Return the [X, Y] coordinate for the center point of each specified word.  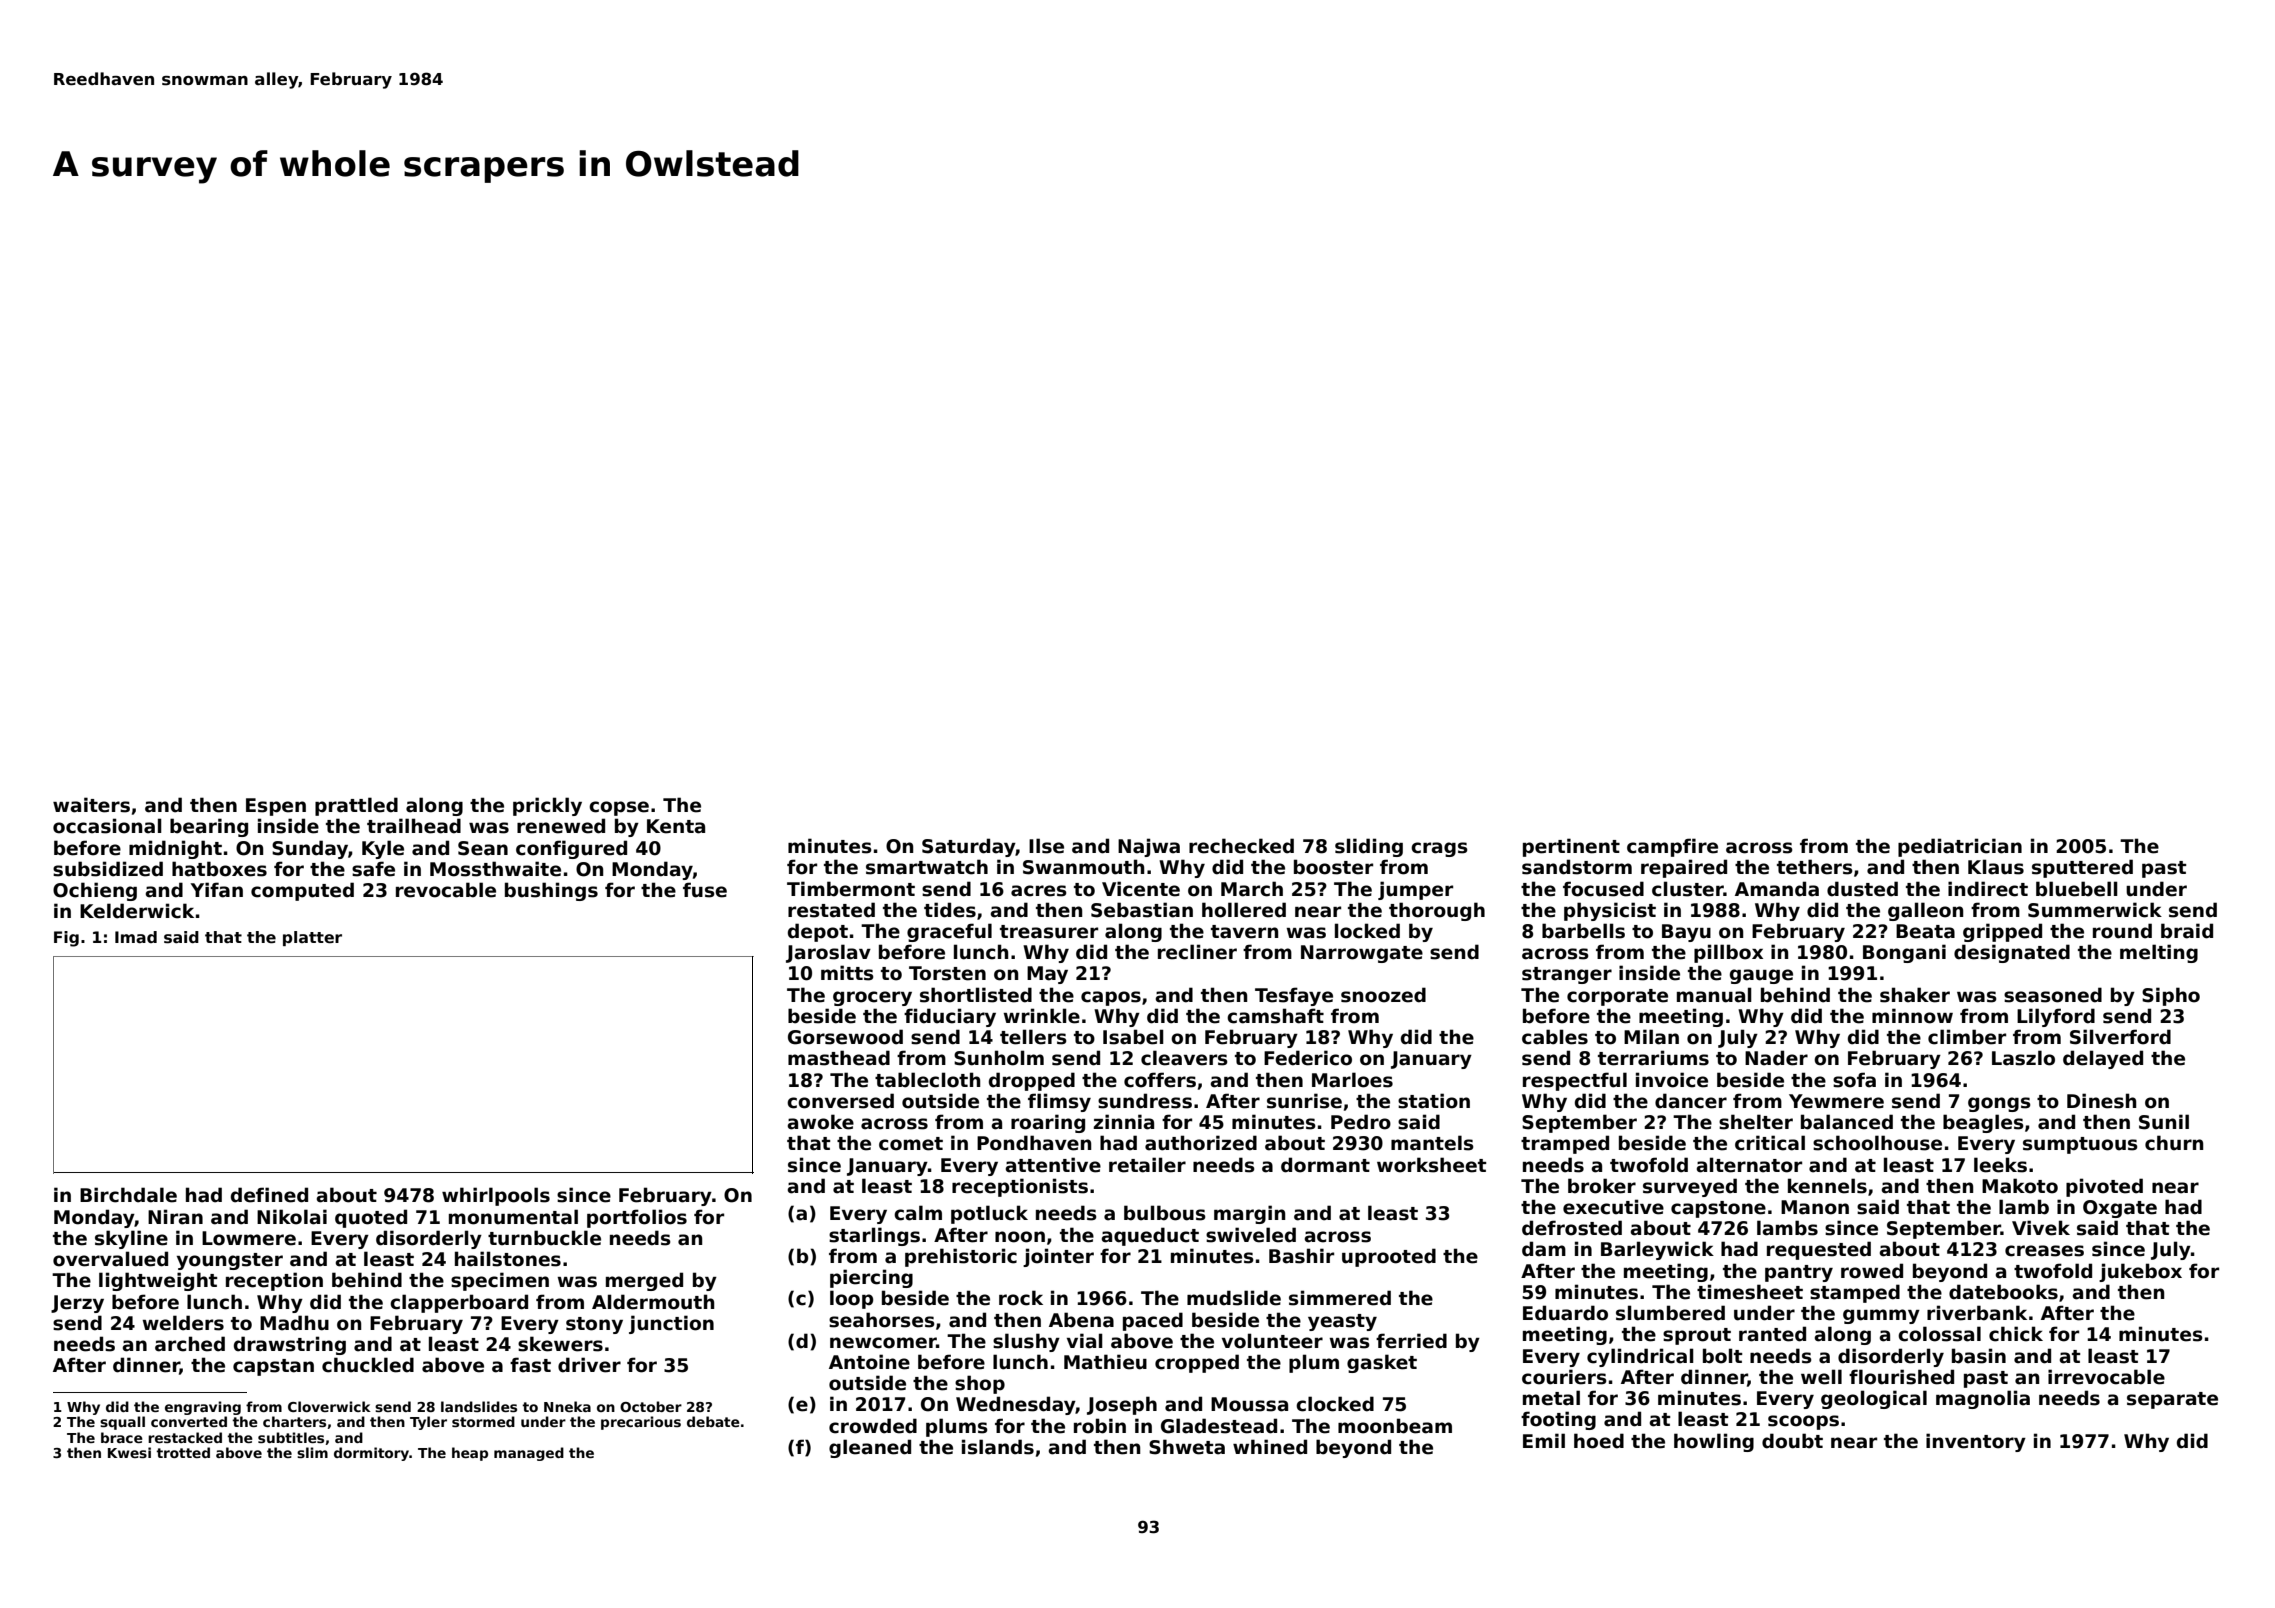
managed [529, 1454]
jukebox [2140, 1272]
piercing [871, 1278]
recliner [1197, 952]
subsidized [108, 869]
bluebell [2077, 889]
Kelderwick [137, 911]
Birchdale [128, 1195]
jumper [1415, 890]
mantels [1432, 1143]
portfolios [637, 1218]
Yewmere [1836, 1101]
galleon [1925, 911]
